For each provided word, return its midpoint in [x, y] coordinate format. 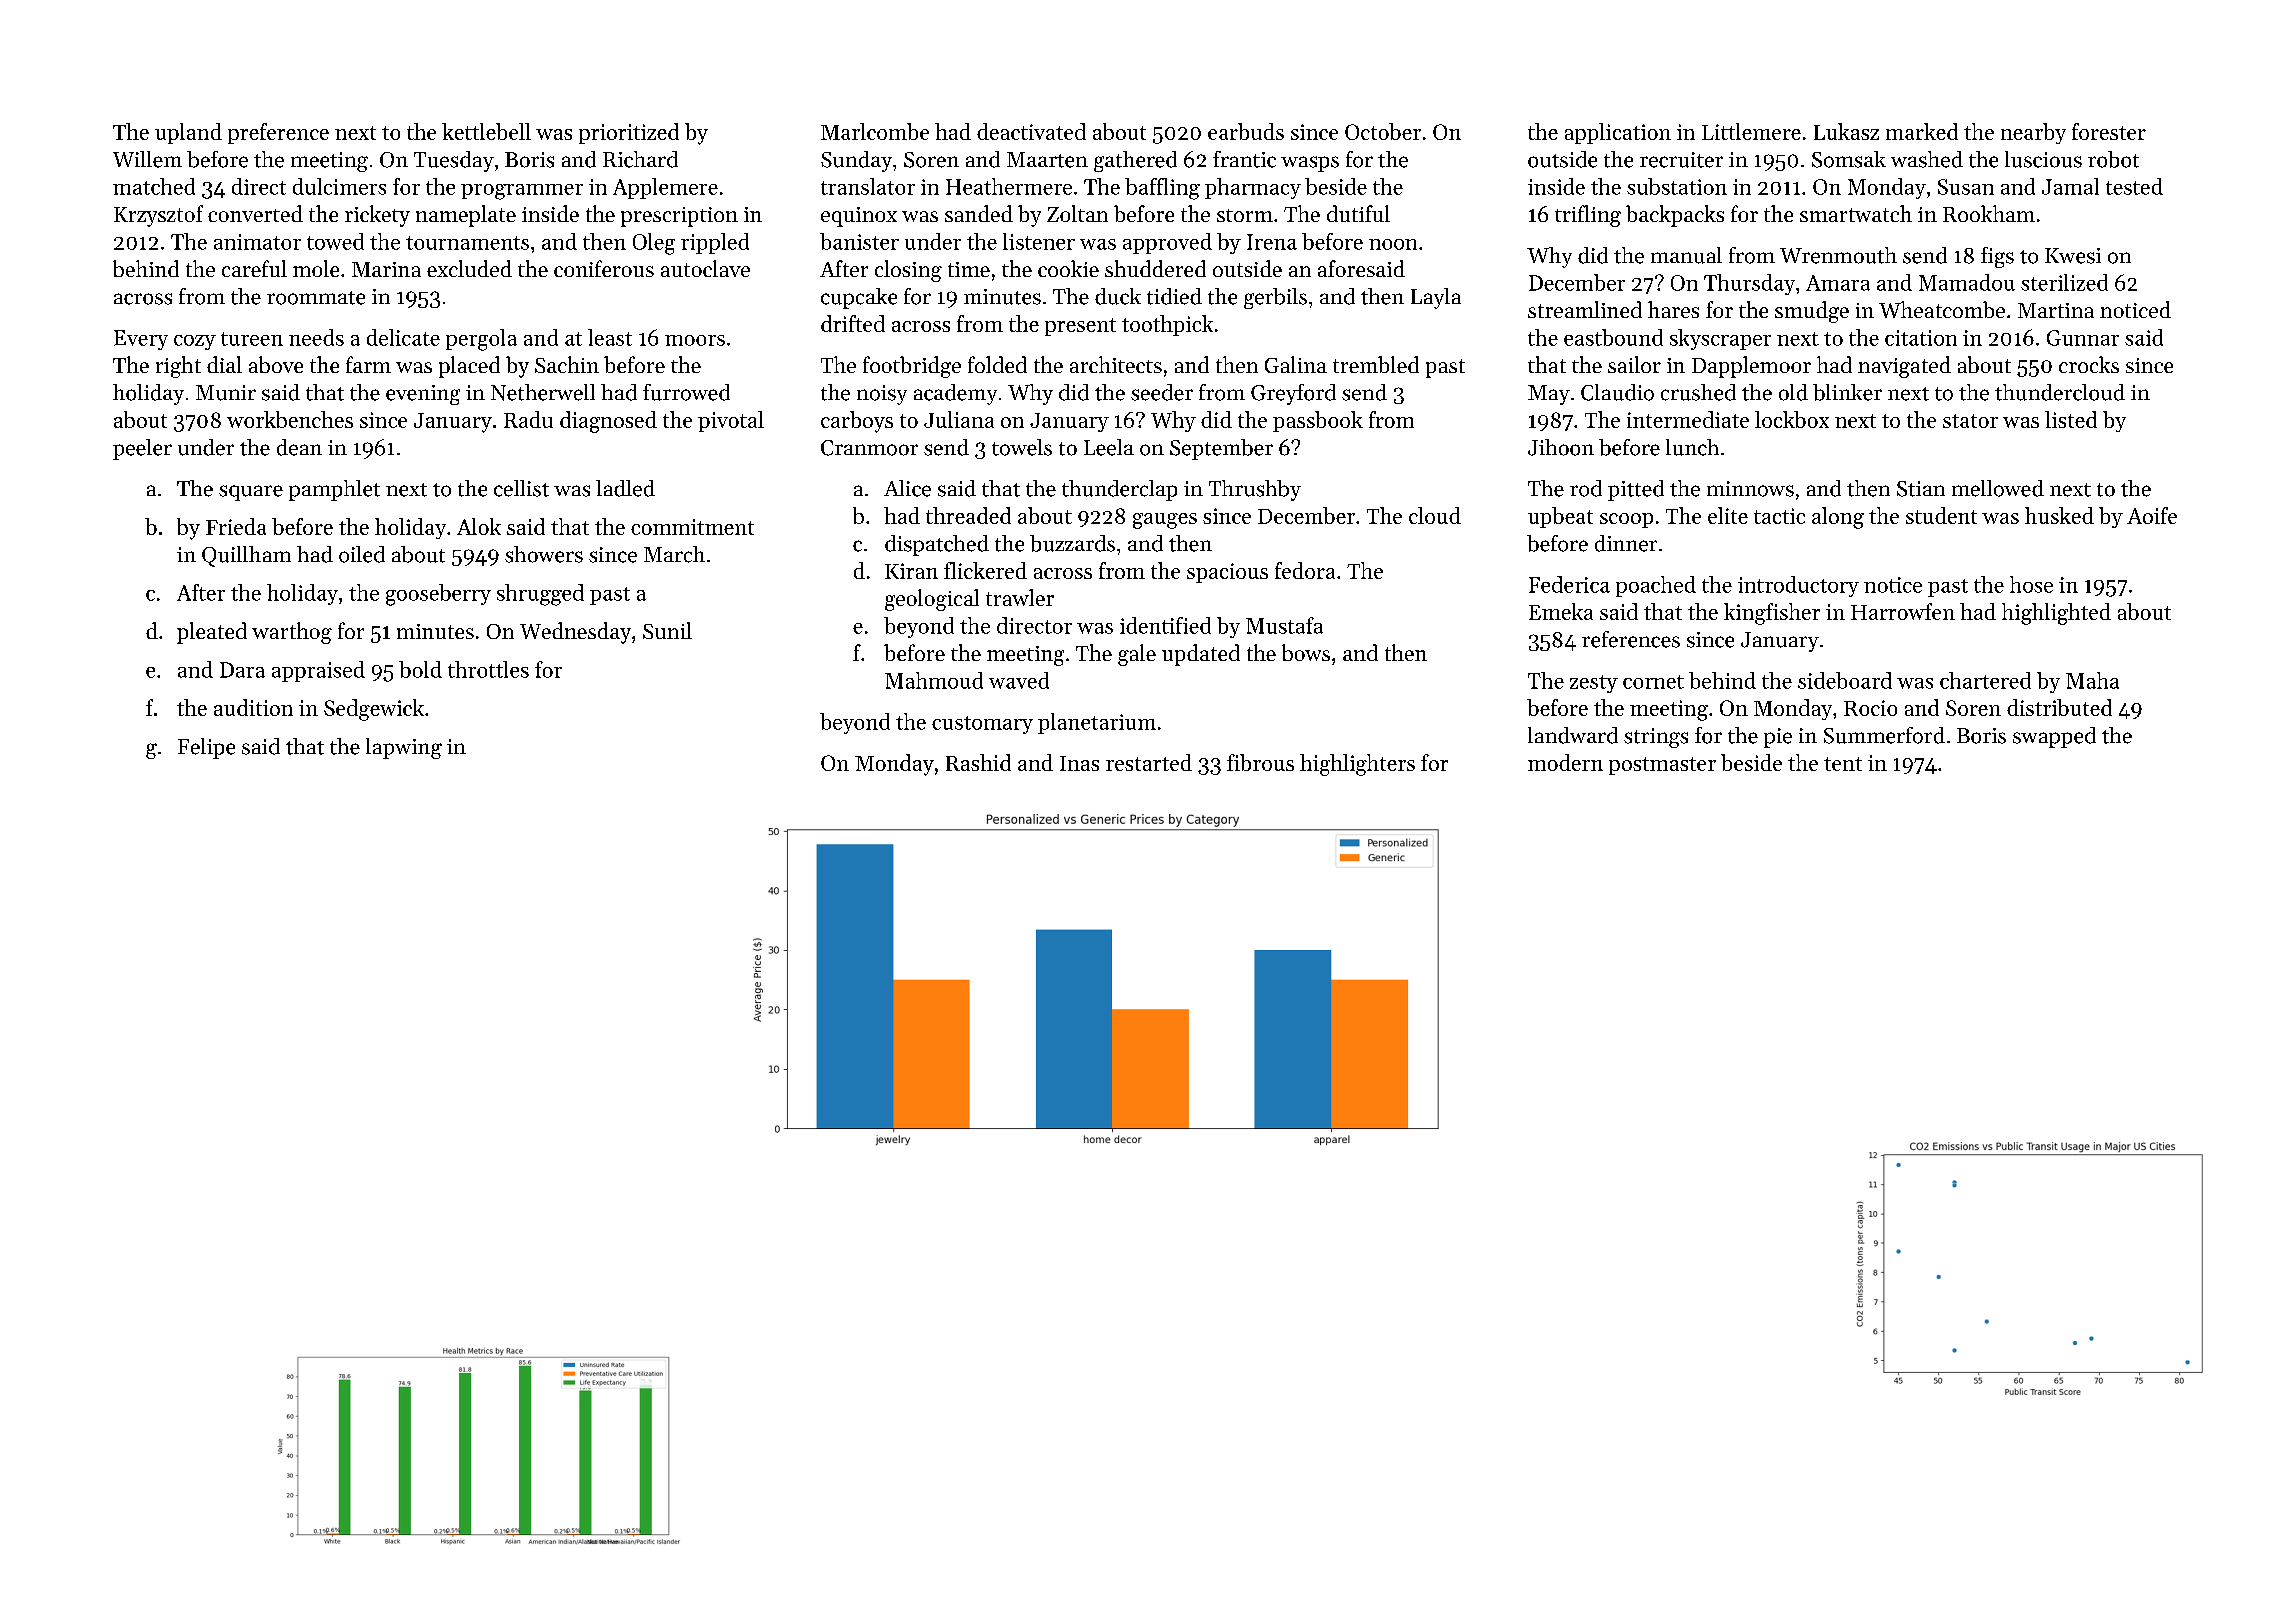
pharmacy [1253, 188]
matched [154, 186]
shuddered [1155, 268]
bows [1306, 652]
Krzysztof [158, 216]
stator [1970, 421]
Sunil [667, 630]
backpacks [1675, 216]
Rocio [1870, 708]
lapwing [404, 748]
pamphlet [334, 490]
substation [1677, 186]
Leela [1109, 447]
